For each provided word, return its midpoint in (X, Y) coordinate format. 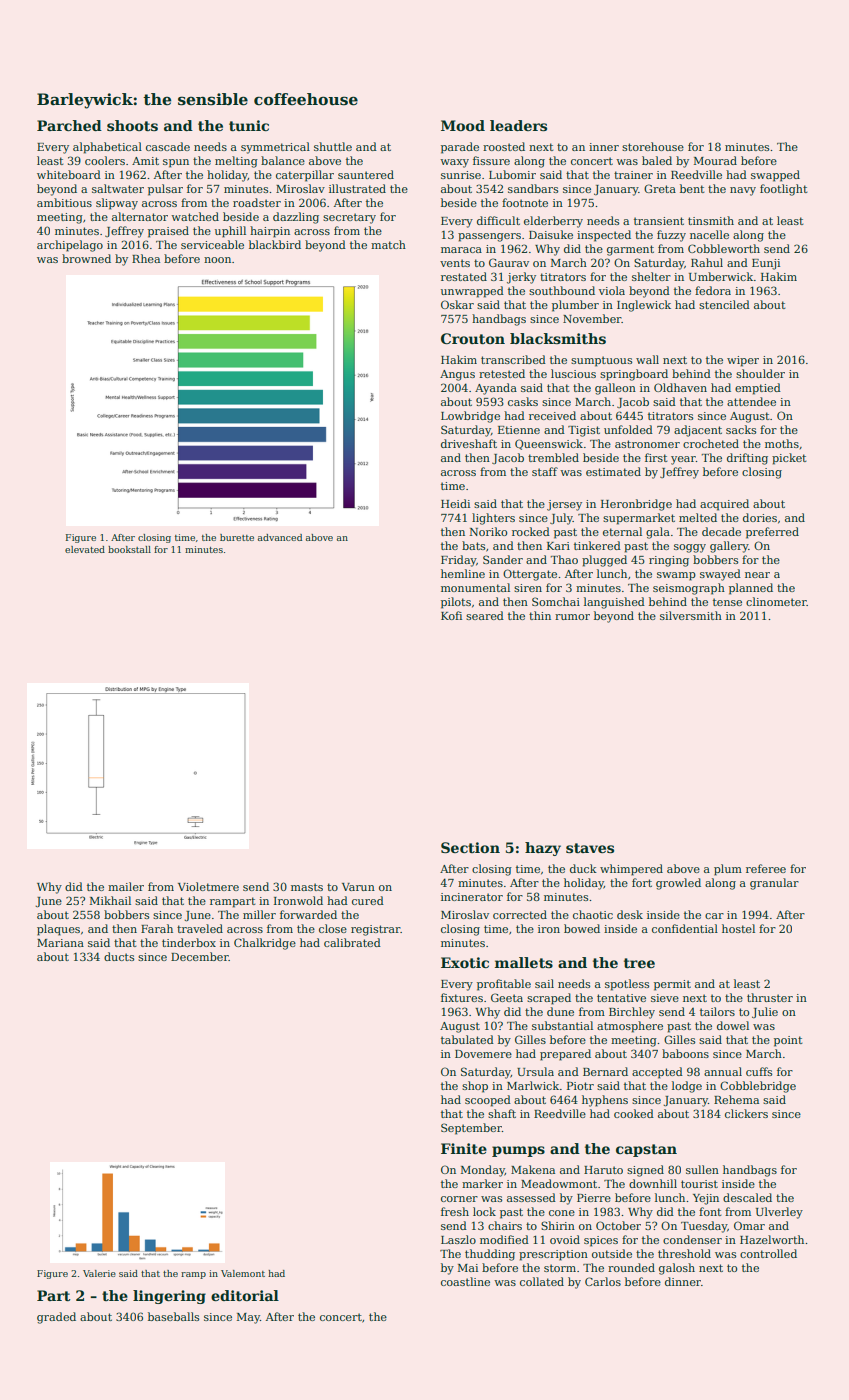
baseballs (173, 1316)
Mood (463, 125)
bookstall (129, 549)
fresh (455, 1211)
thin (540, 615)
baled (657, 160)
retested (502, 373)
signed (645, 1171)
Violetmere (208, 886)
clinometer (776, 601)
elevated (85, 549)
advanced (280, 537)
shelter (651, 276)
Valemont (243, 1273)
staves (590, 848)
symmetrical (275, 148)
